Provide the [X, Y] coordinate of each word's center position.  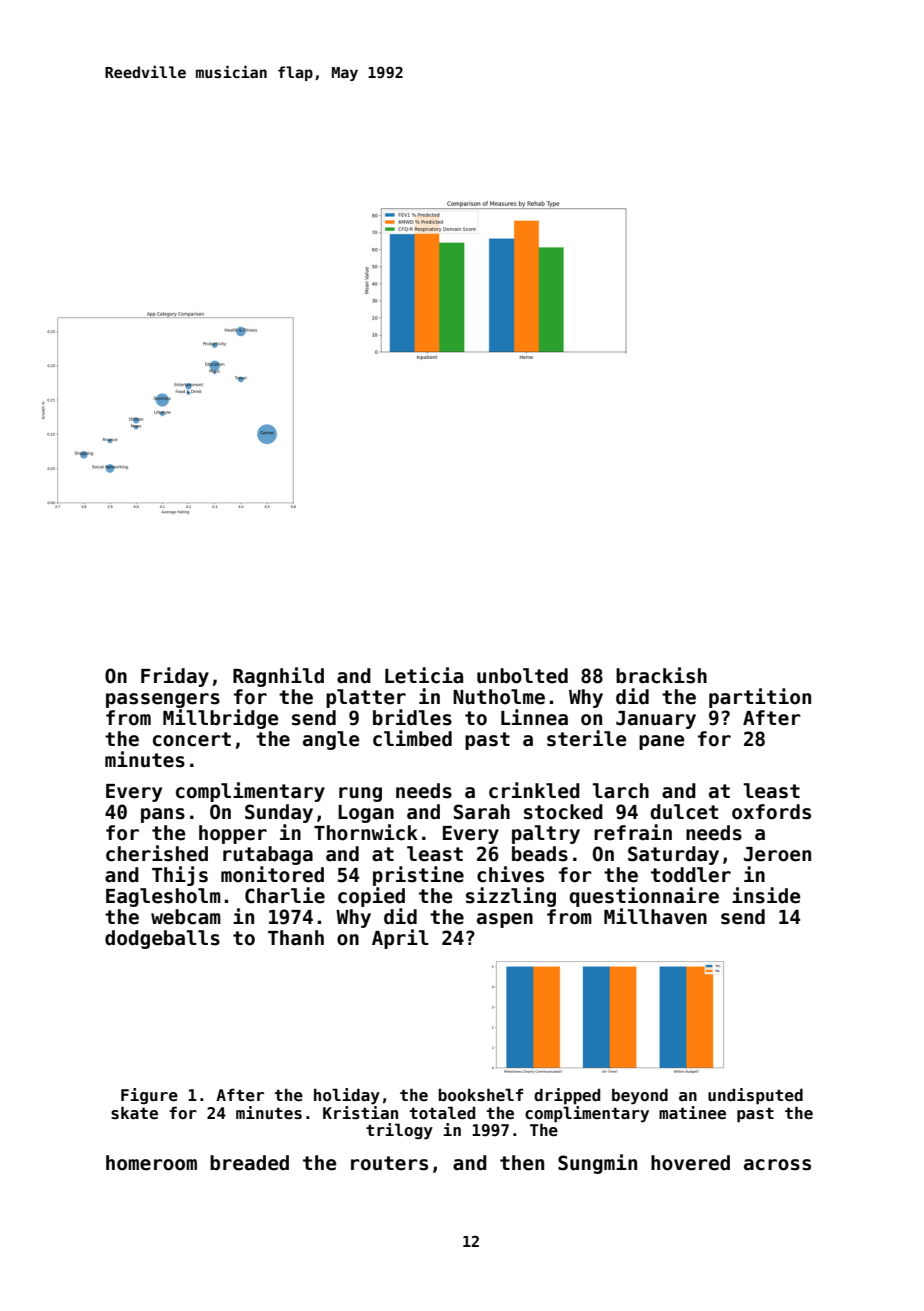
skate [134, 1113]
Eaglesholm [163, 897]
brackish [661, 675]
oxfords [771, 812]
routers [389, 1163]
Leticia [424, 675]
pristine [418, 876]
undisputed [755, 1096]
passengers [163, 700]
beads [540, 854]
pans [163, 815]
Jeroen [777, 854]
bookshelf [480, 1095]
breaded [249, 1163]
